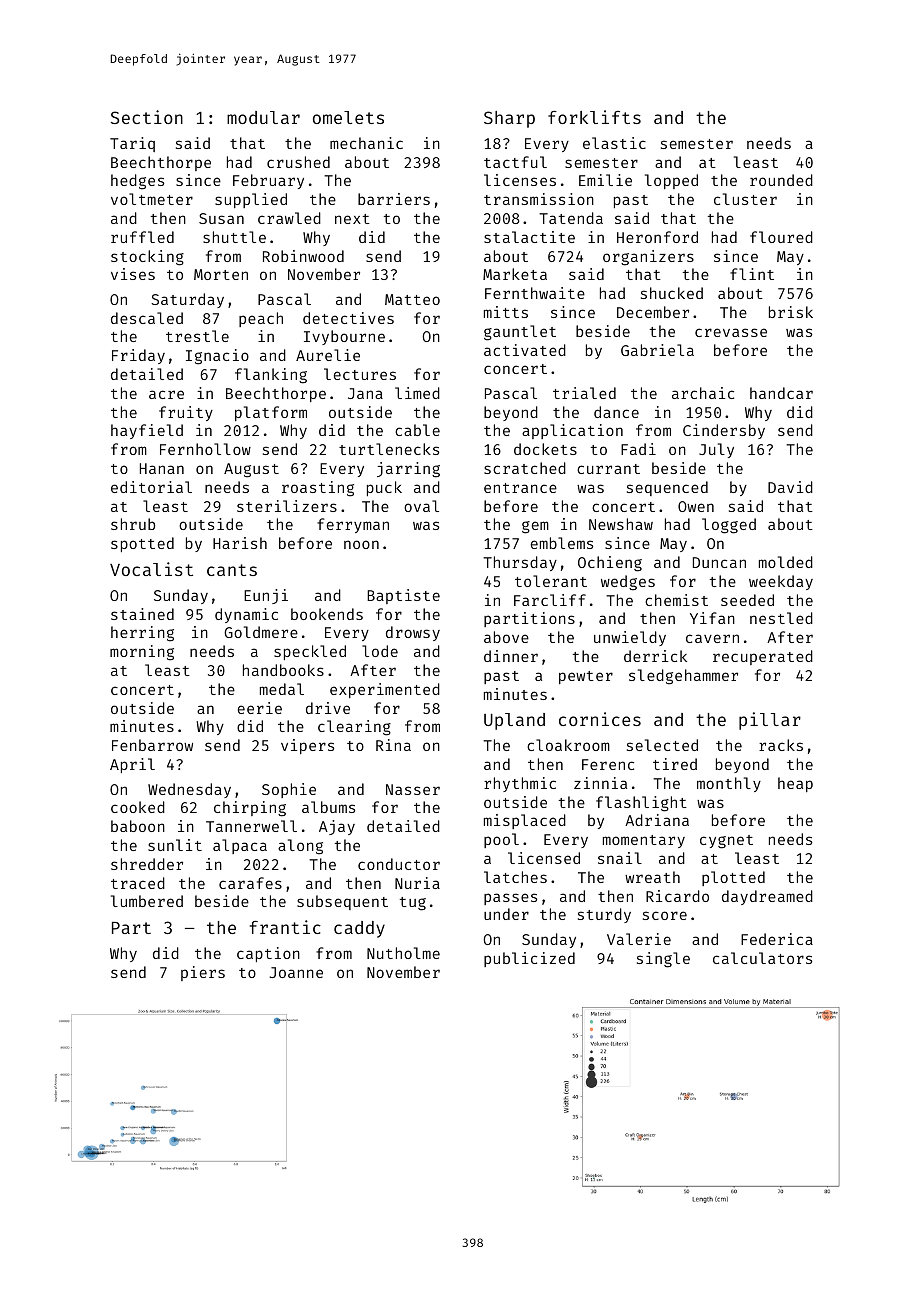 The height and width of the document is (1308, 924). What do you see at coordinates (781, 180) in the document?
I see `rounded` at bounding box center [781, 180].
